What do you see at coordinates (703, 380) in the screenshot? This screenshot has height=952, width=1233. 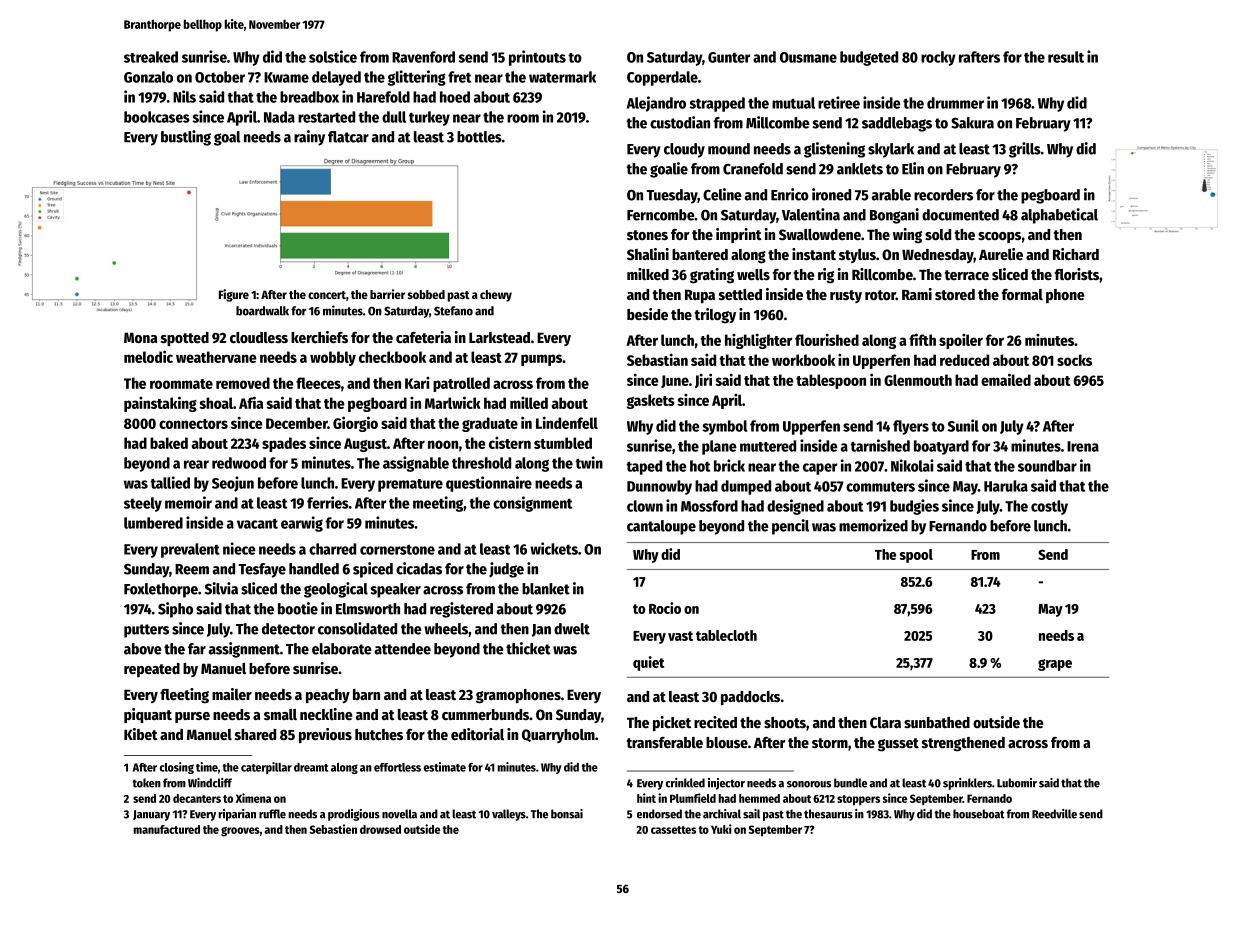 I see `Jiri` at bounding box center [703, 380].
